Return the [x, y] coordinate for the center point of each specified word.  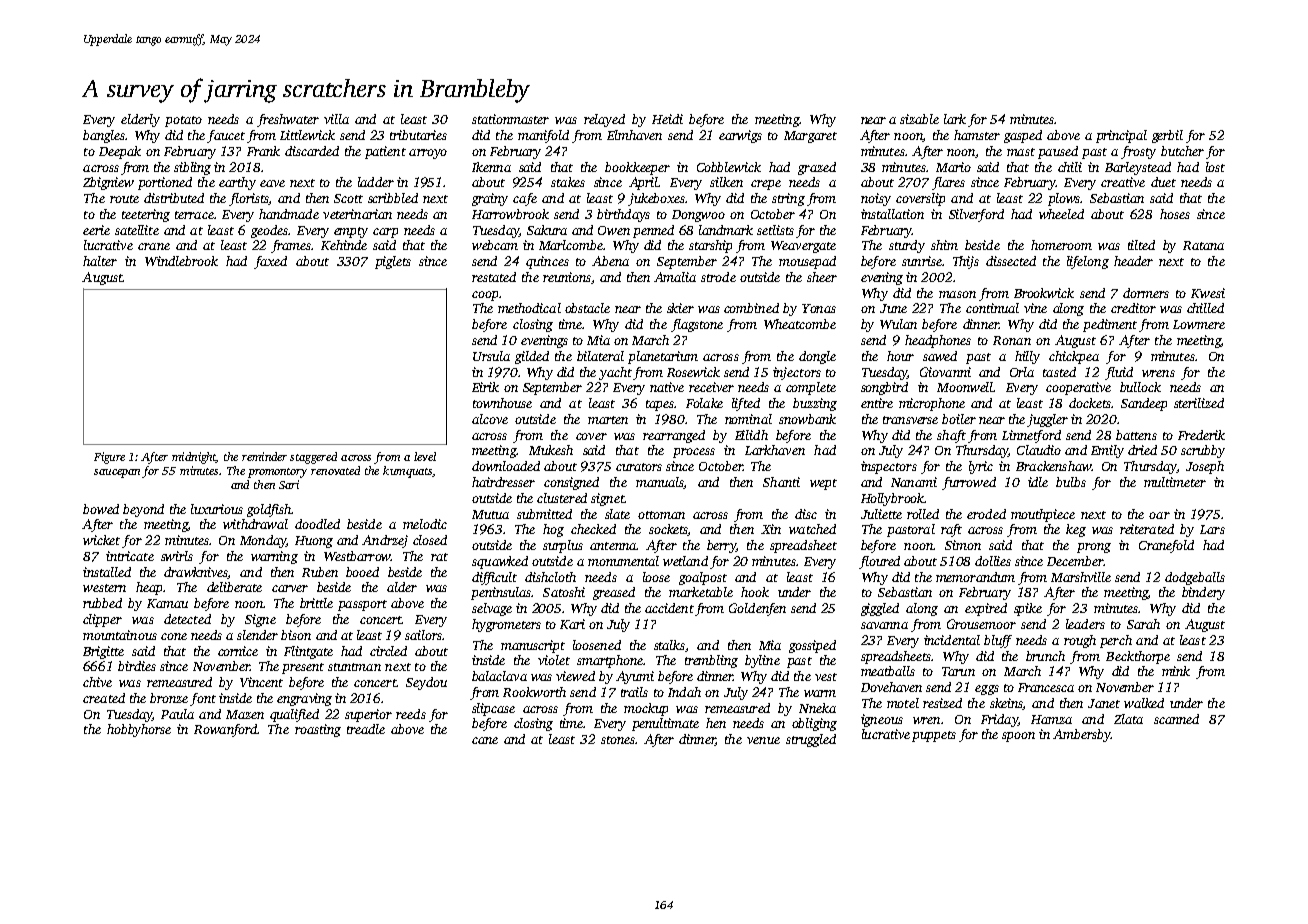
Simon [963, 545]
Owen [614, 230]
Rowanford [226, 730]
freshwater [288, 120]
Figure [109, 458]
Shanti [781, 482]
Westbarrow [357, 556]
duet [1163, 182]
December [1075, 561]
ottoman [661, 515]
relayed [604, 120]
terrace [194, 215]
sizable [919, 119]
